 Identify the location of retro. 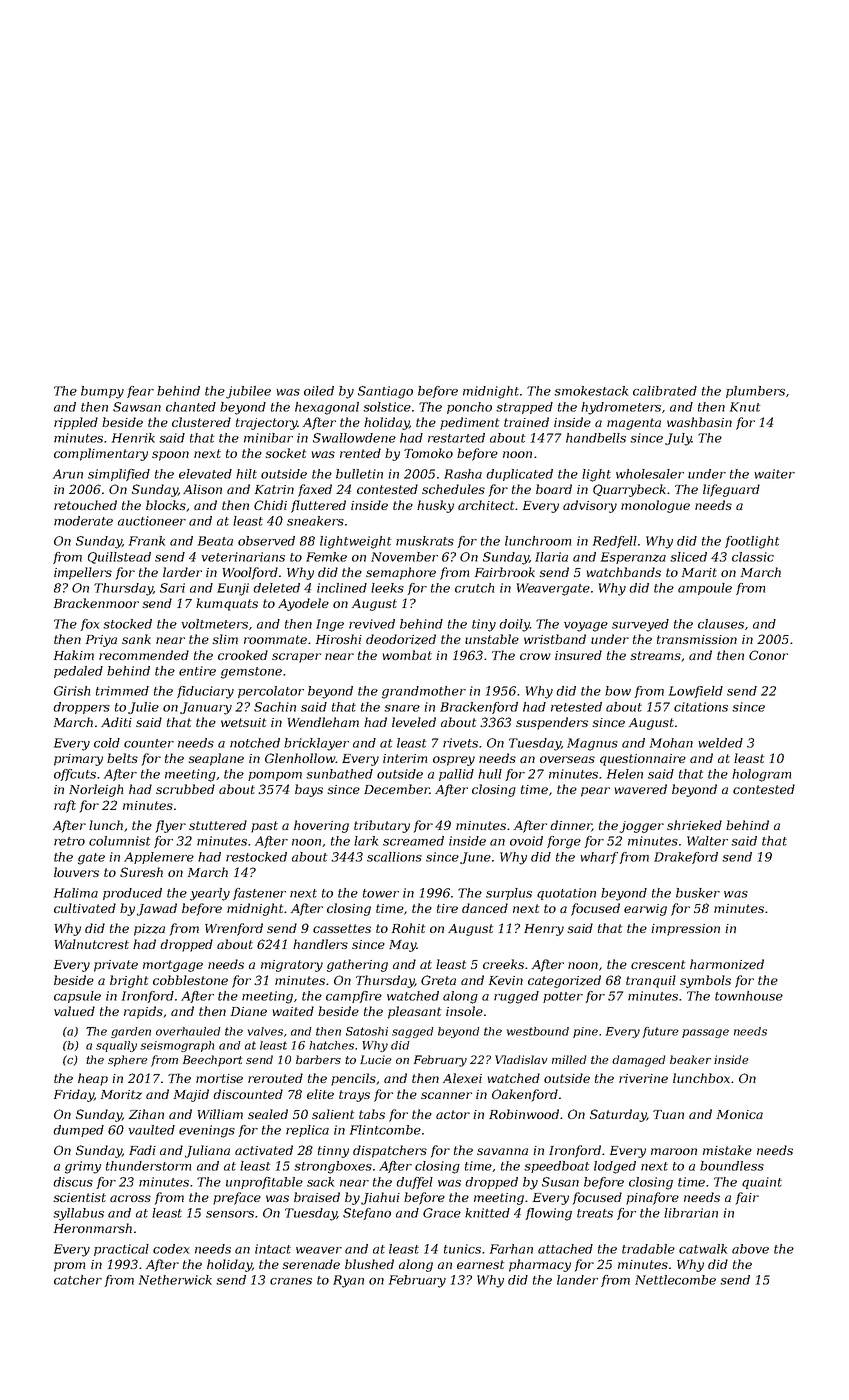
(69, 841).
